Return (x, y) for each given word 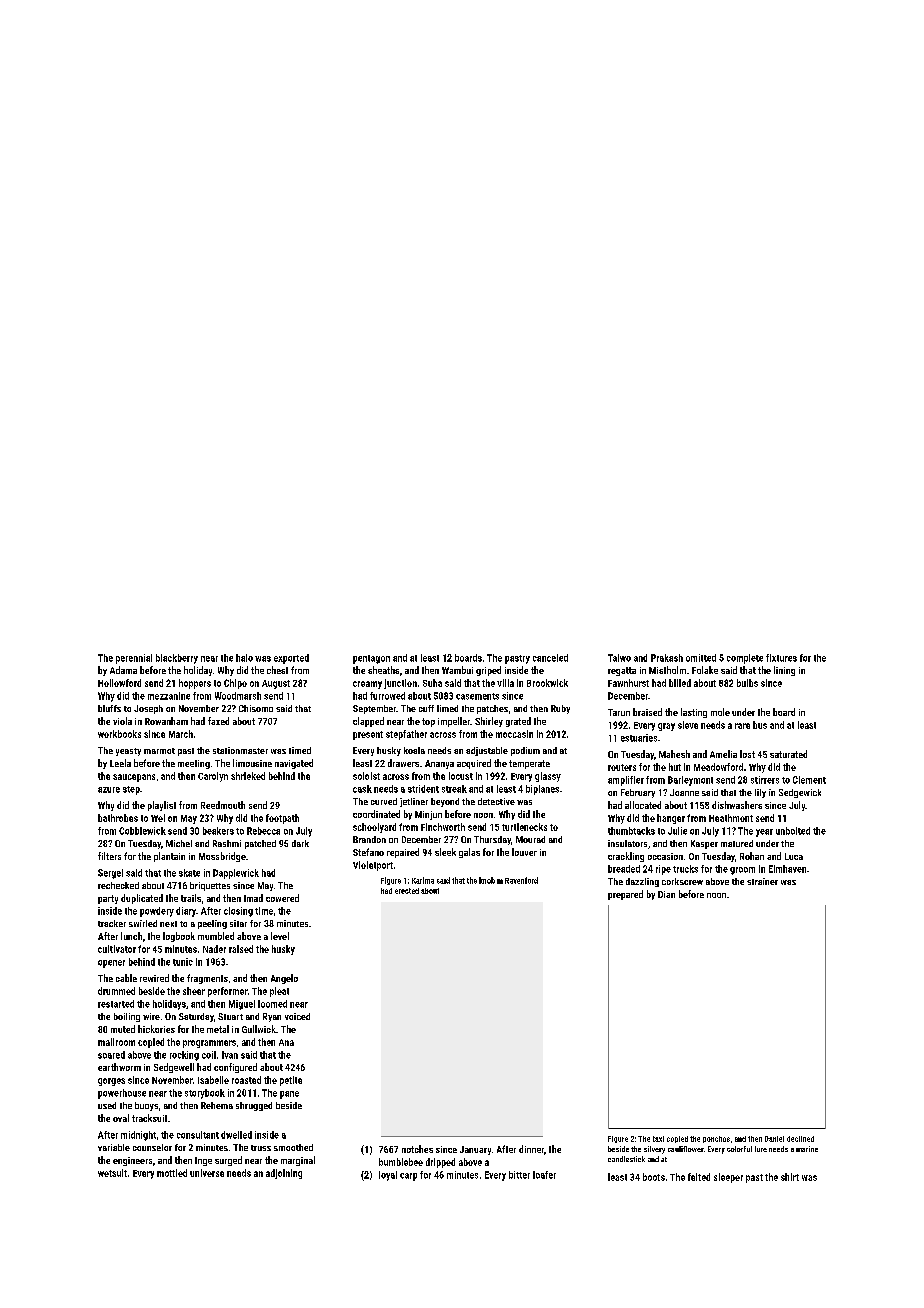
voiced (297, 1016)
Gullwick (259, 1029)
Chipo (235, 684)
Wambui (457, 670)
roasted (246, 1080)
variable (114, 1147)
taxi (658, 1139)
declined (800, 1139)
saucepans (134, 778)
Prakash (667, 658)
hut (675, 767)
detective (496, 801)
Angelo (284, 979)
